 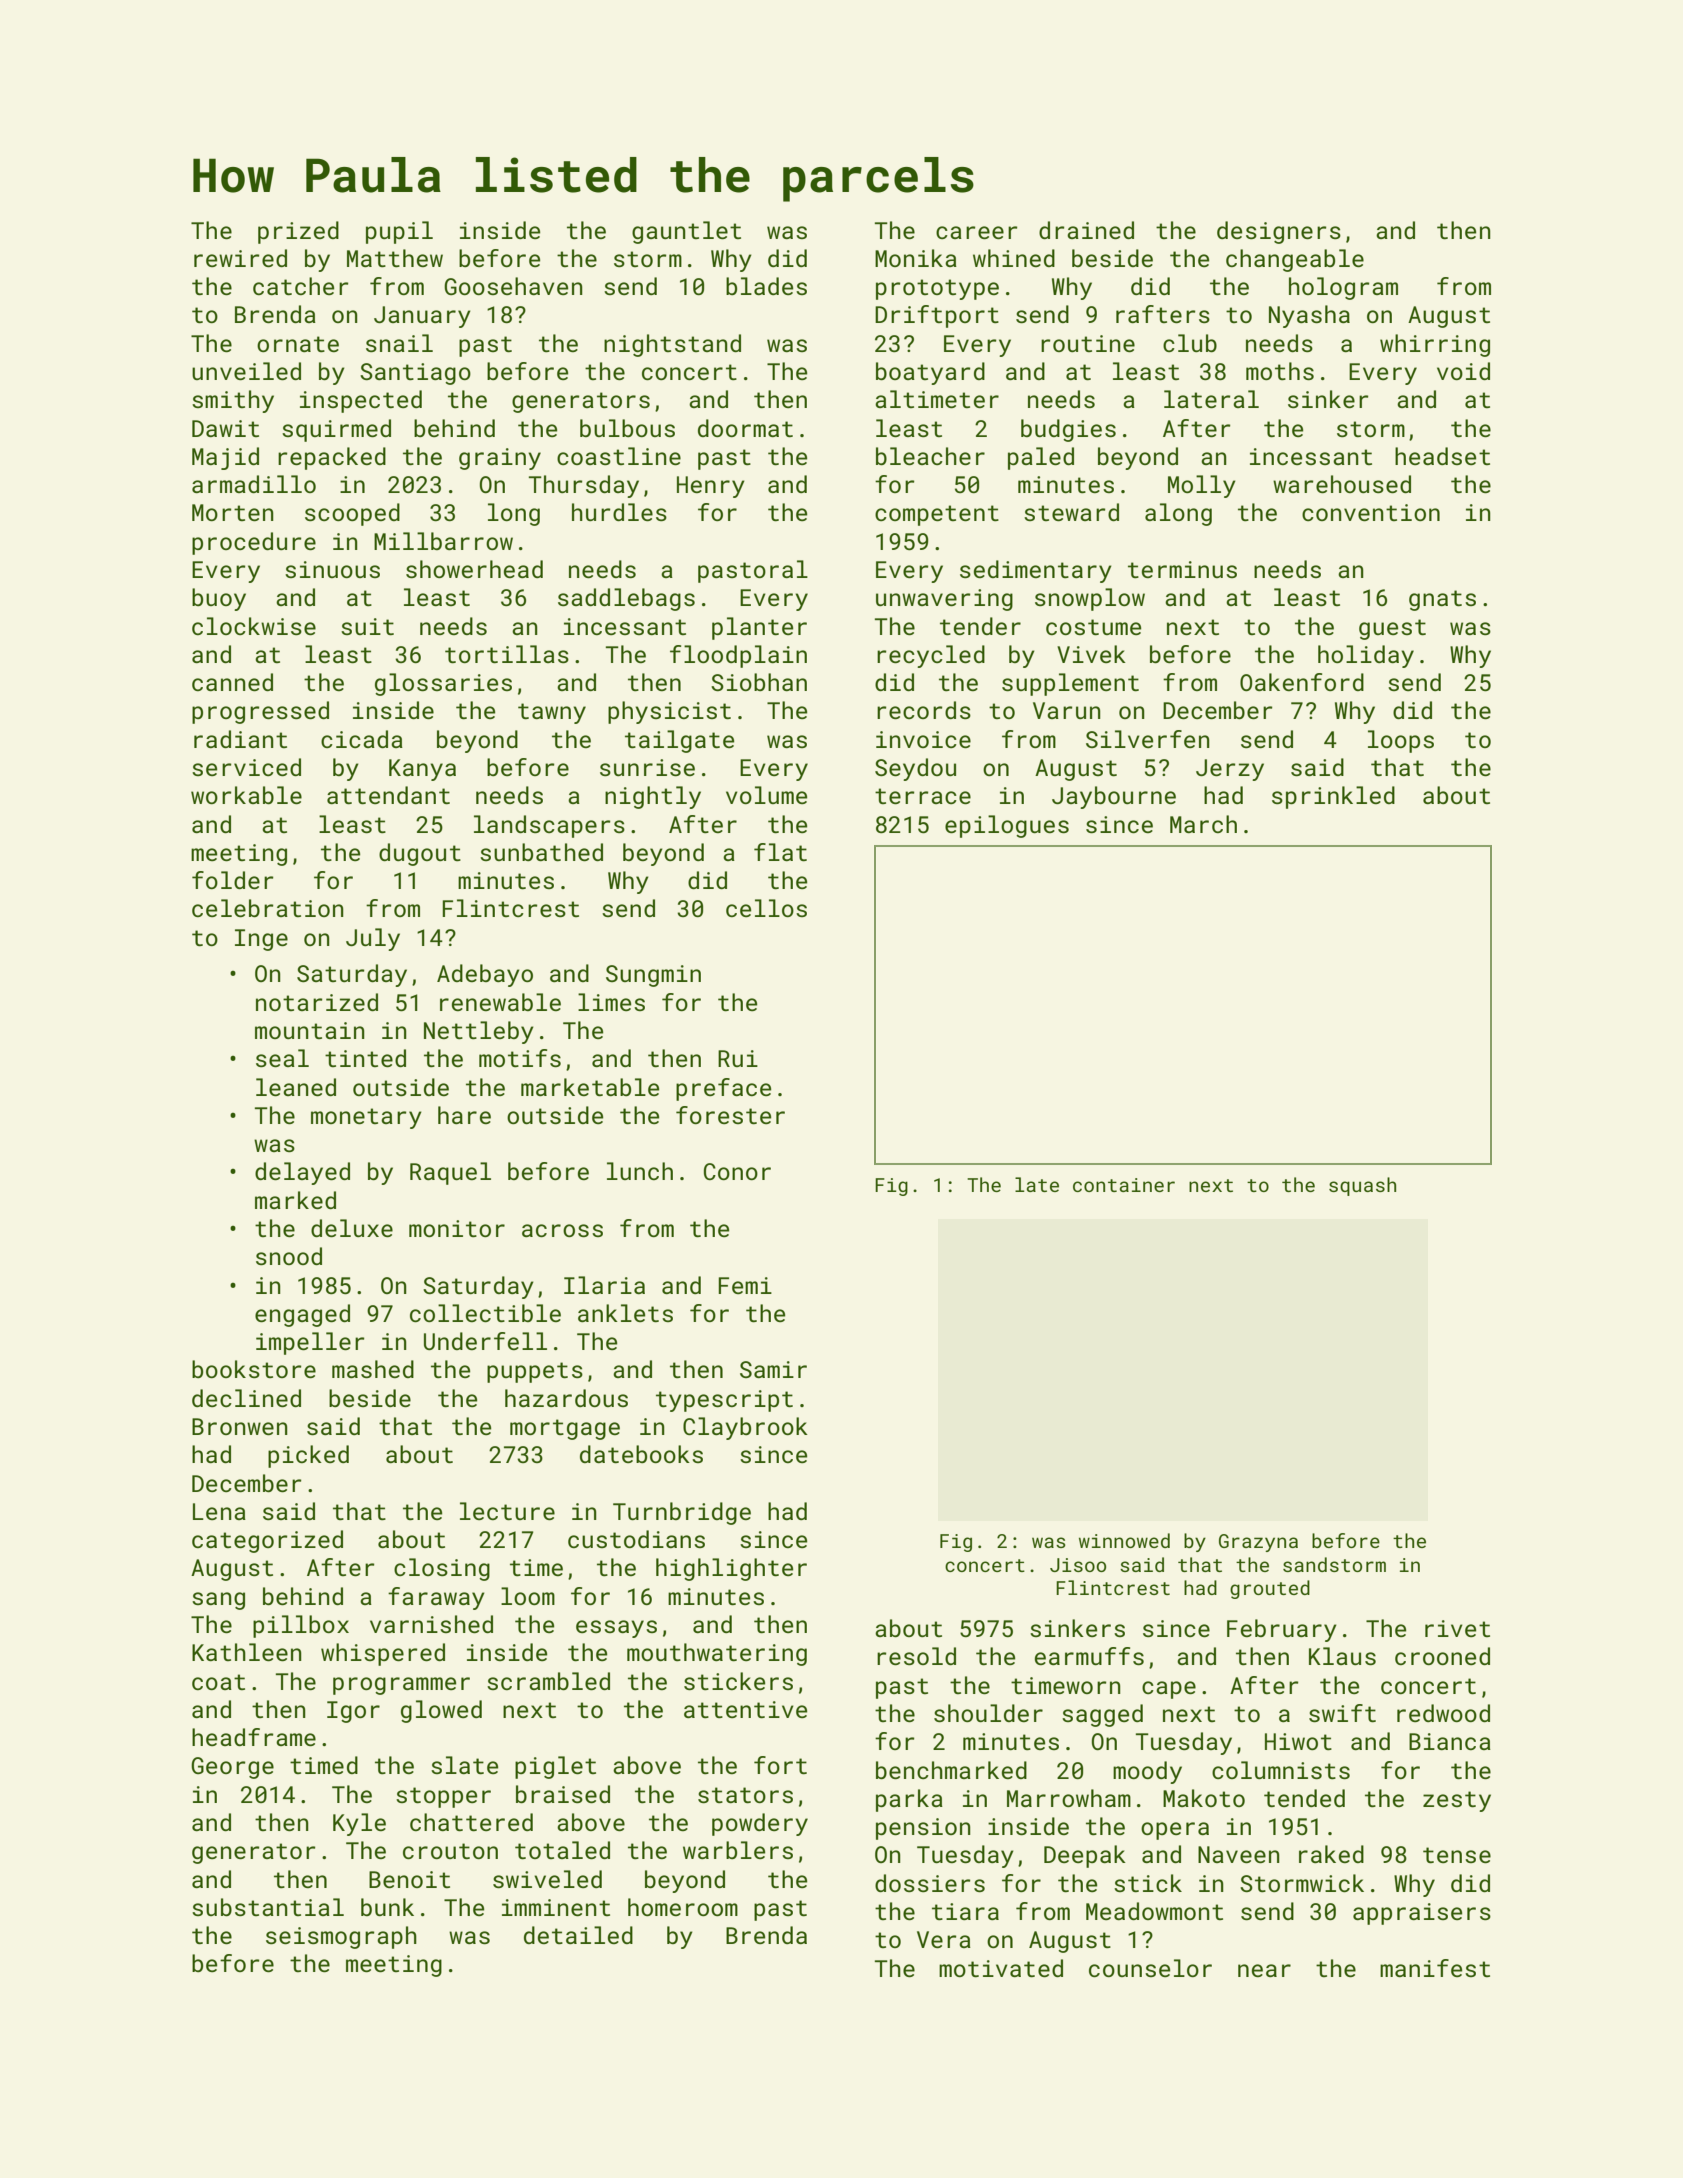 What do you see at coordinates (686, 232) in the screenshot?
I see `gauntlet` at bounding box center [686, 232].
